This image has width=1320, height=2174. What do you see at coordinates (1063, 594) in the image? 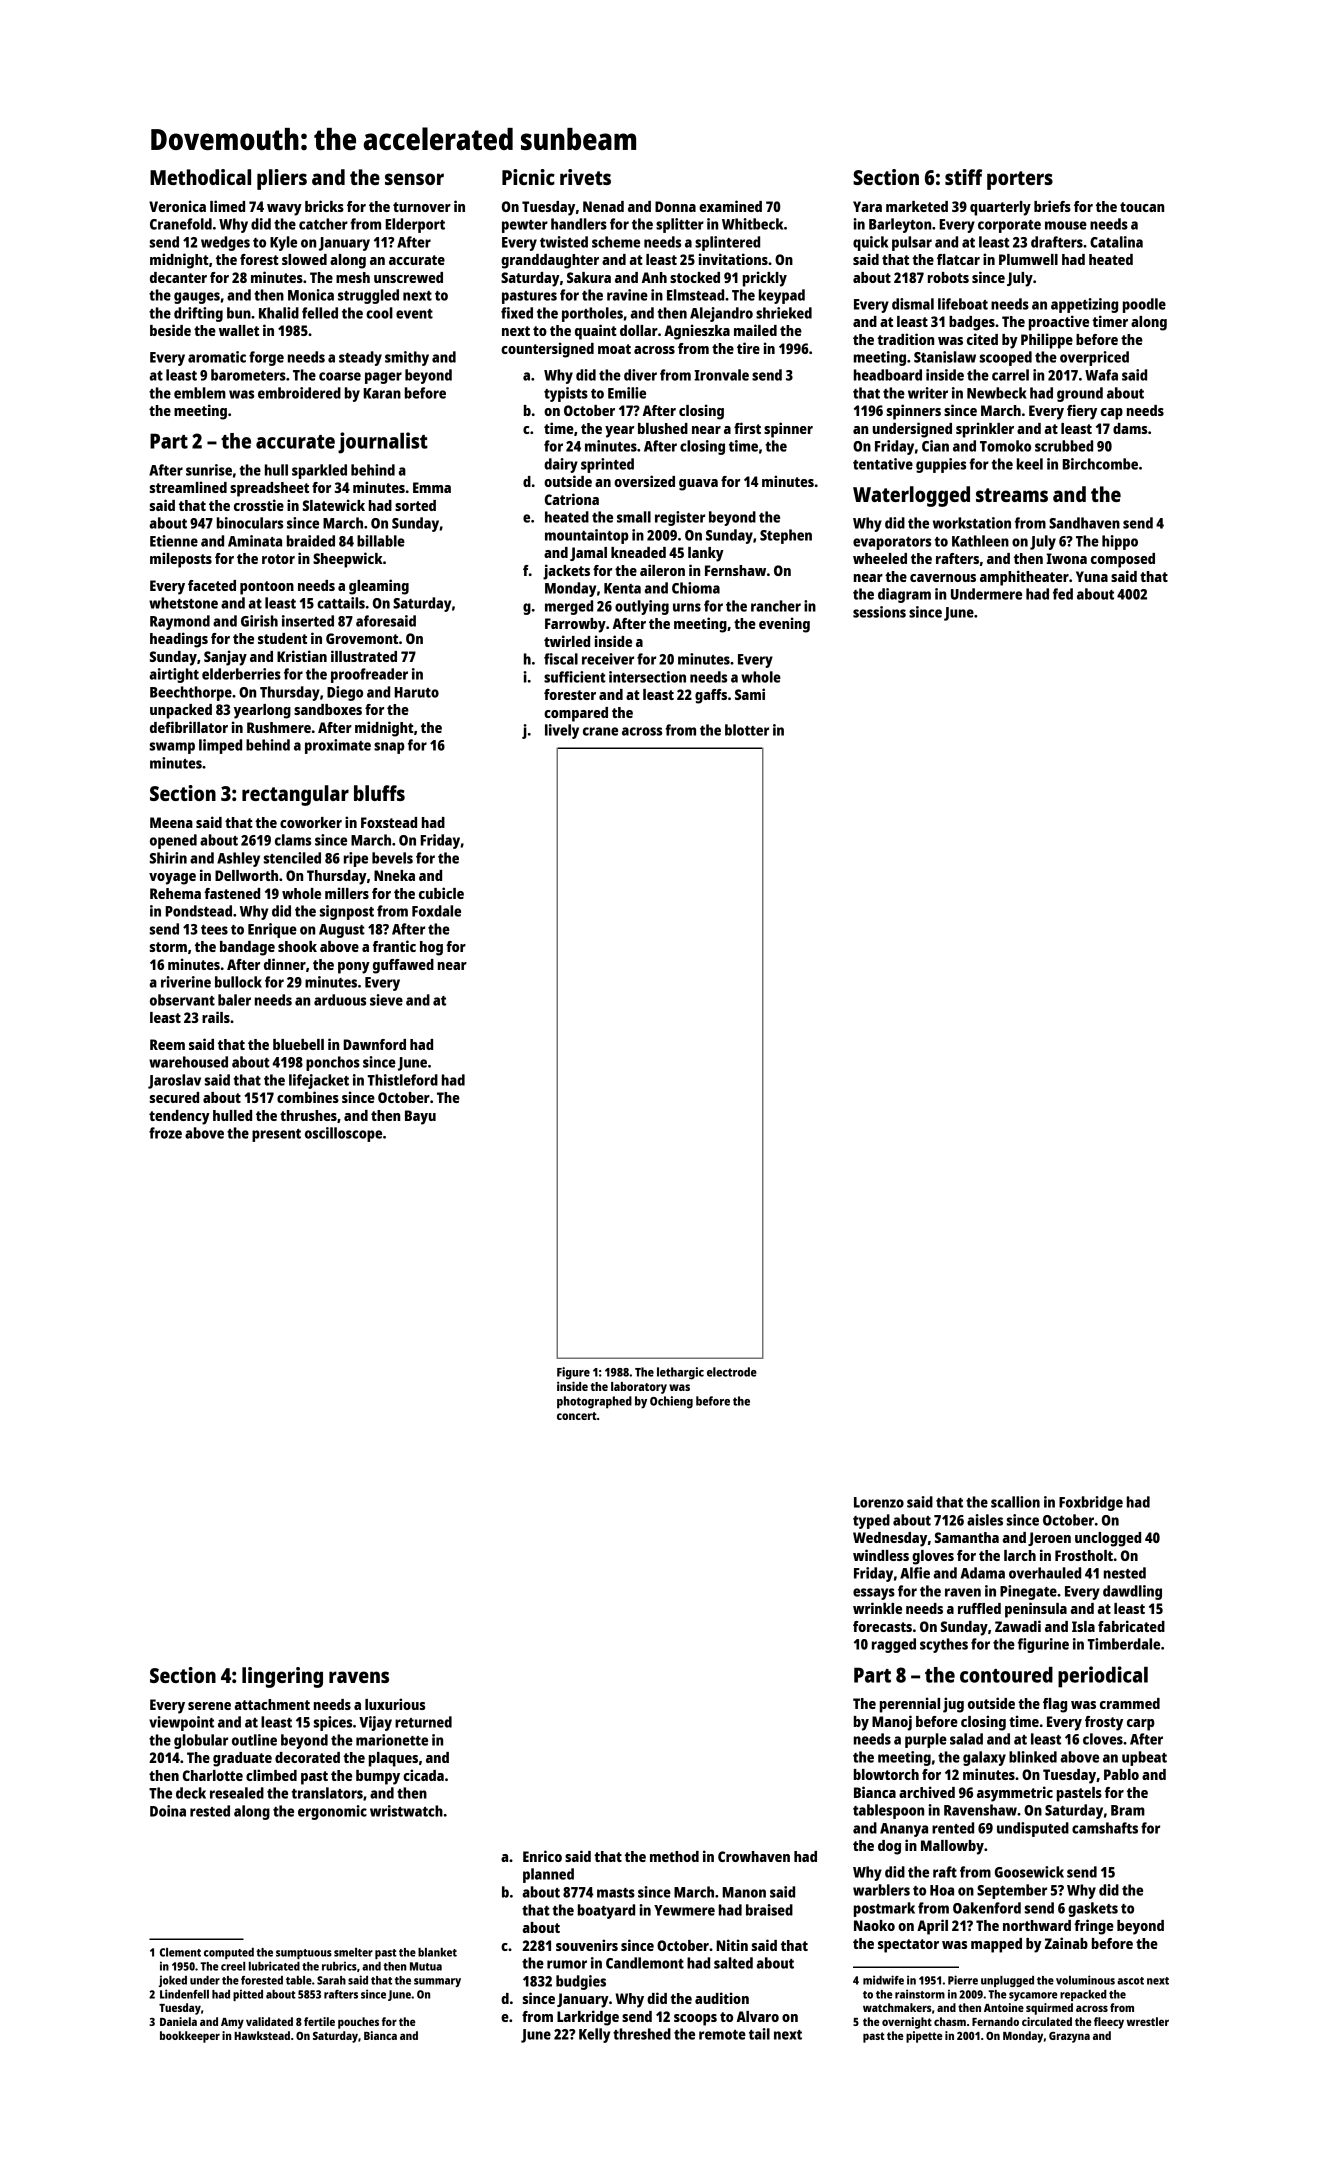
I see `fed` at bounding box center [1063, 594].
